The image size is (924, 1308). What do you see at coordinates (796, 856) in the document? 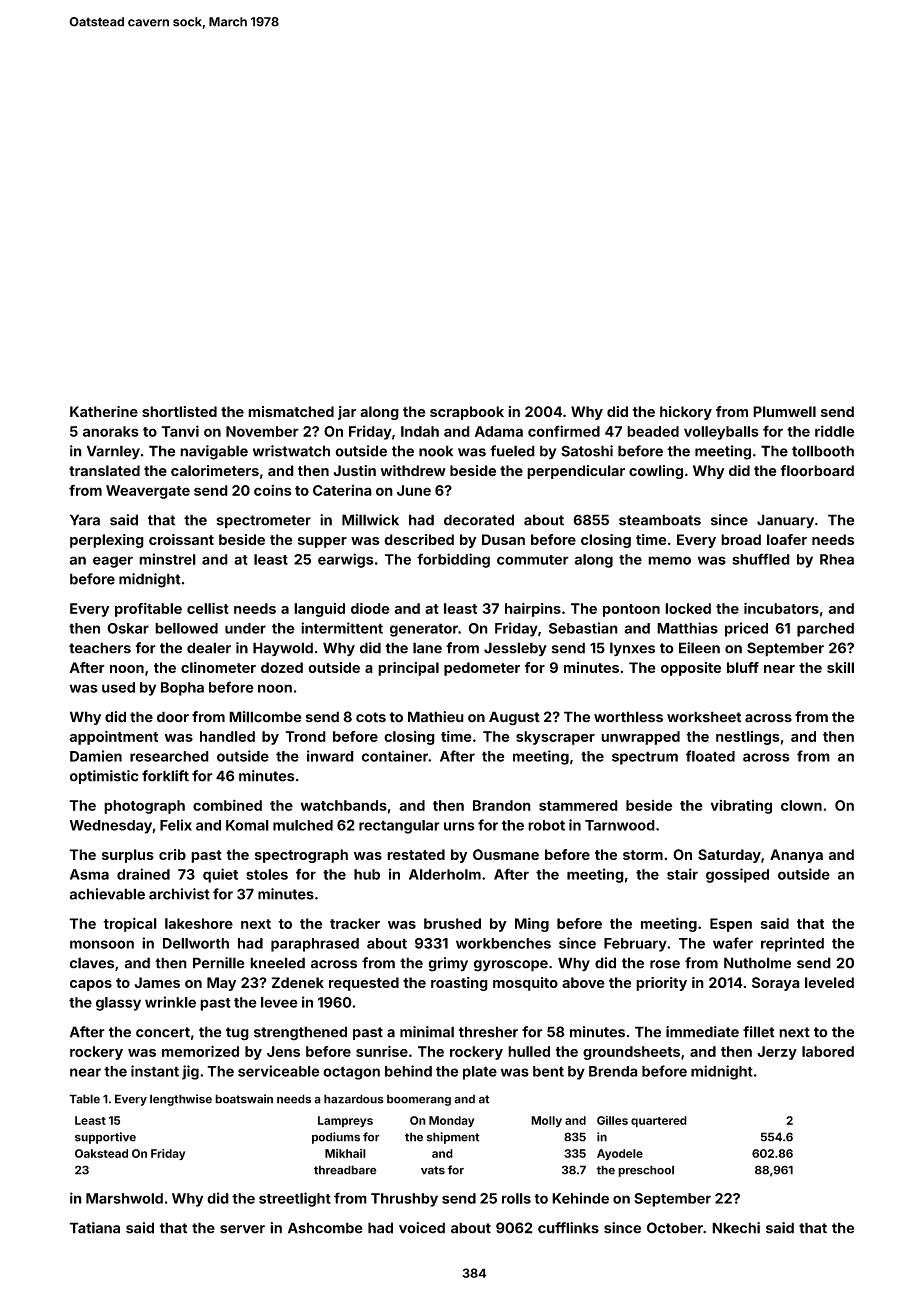
I see `Ananya` at bounding box center [796, 856].
